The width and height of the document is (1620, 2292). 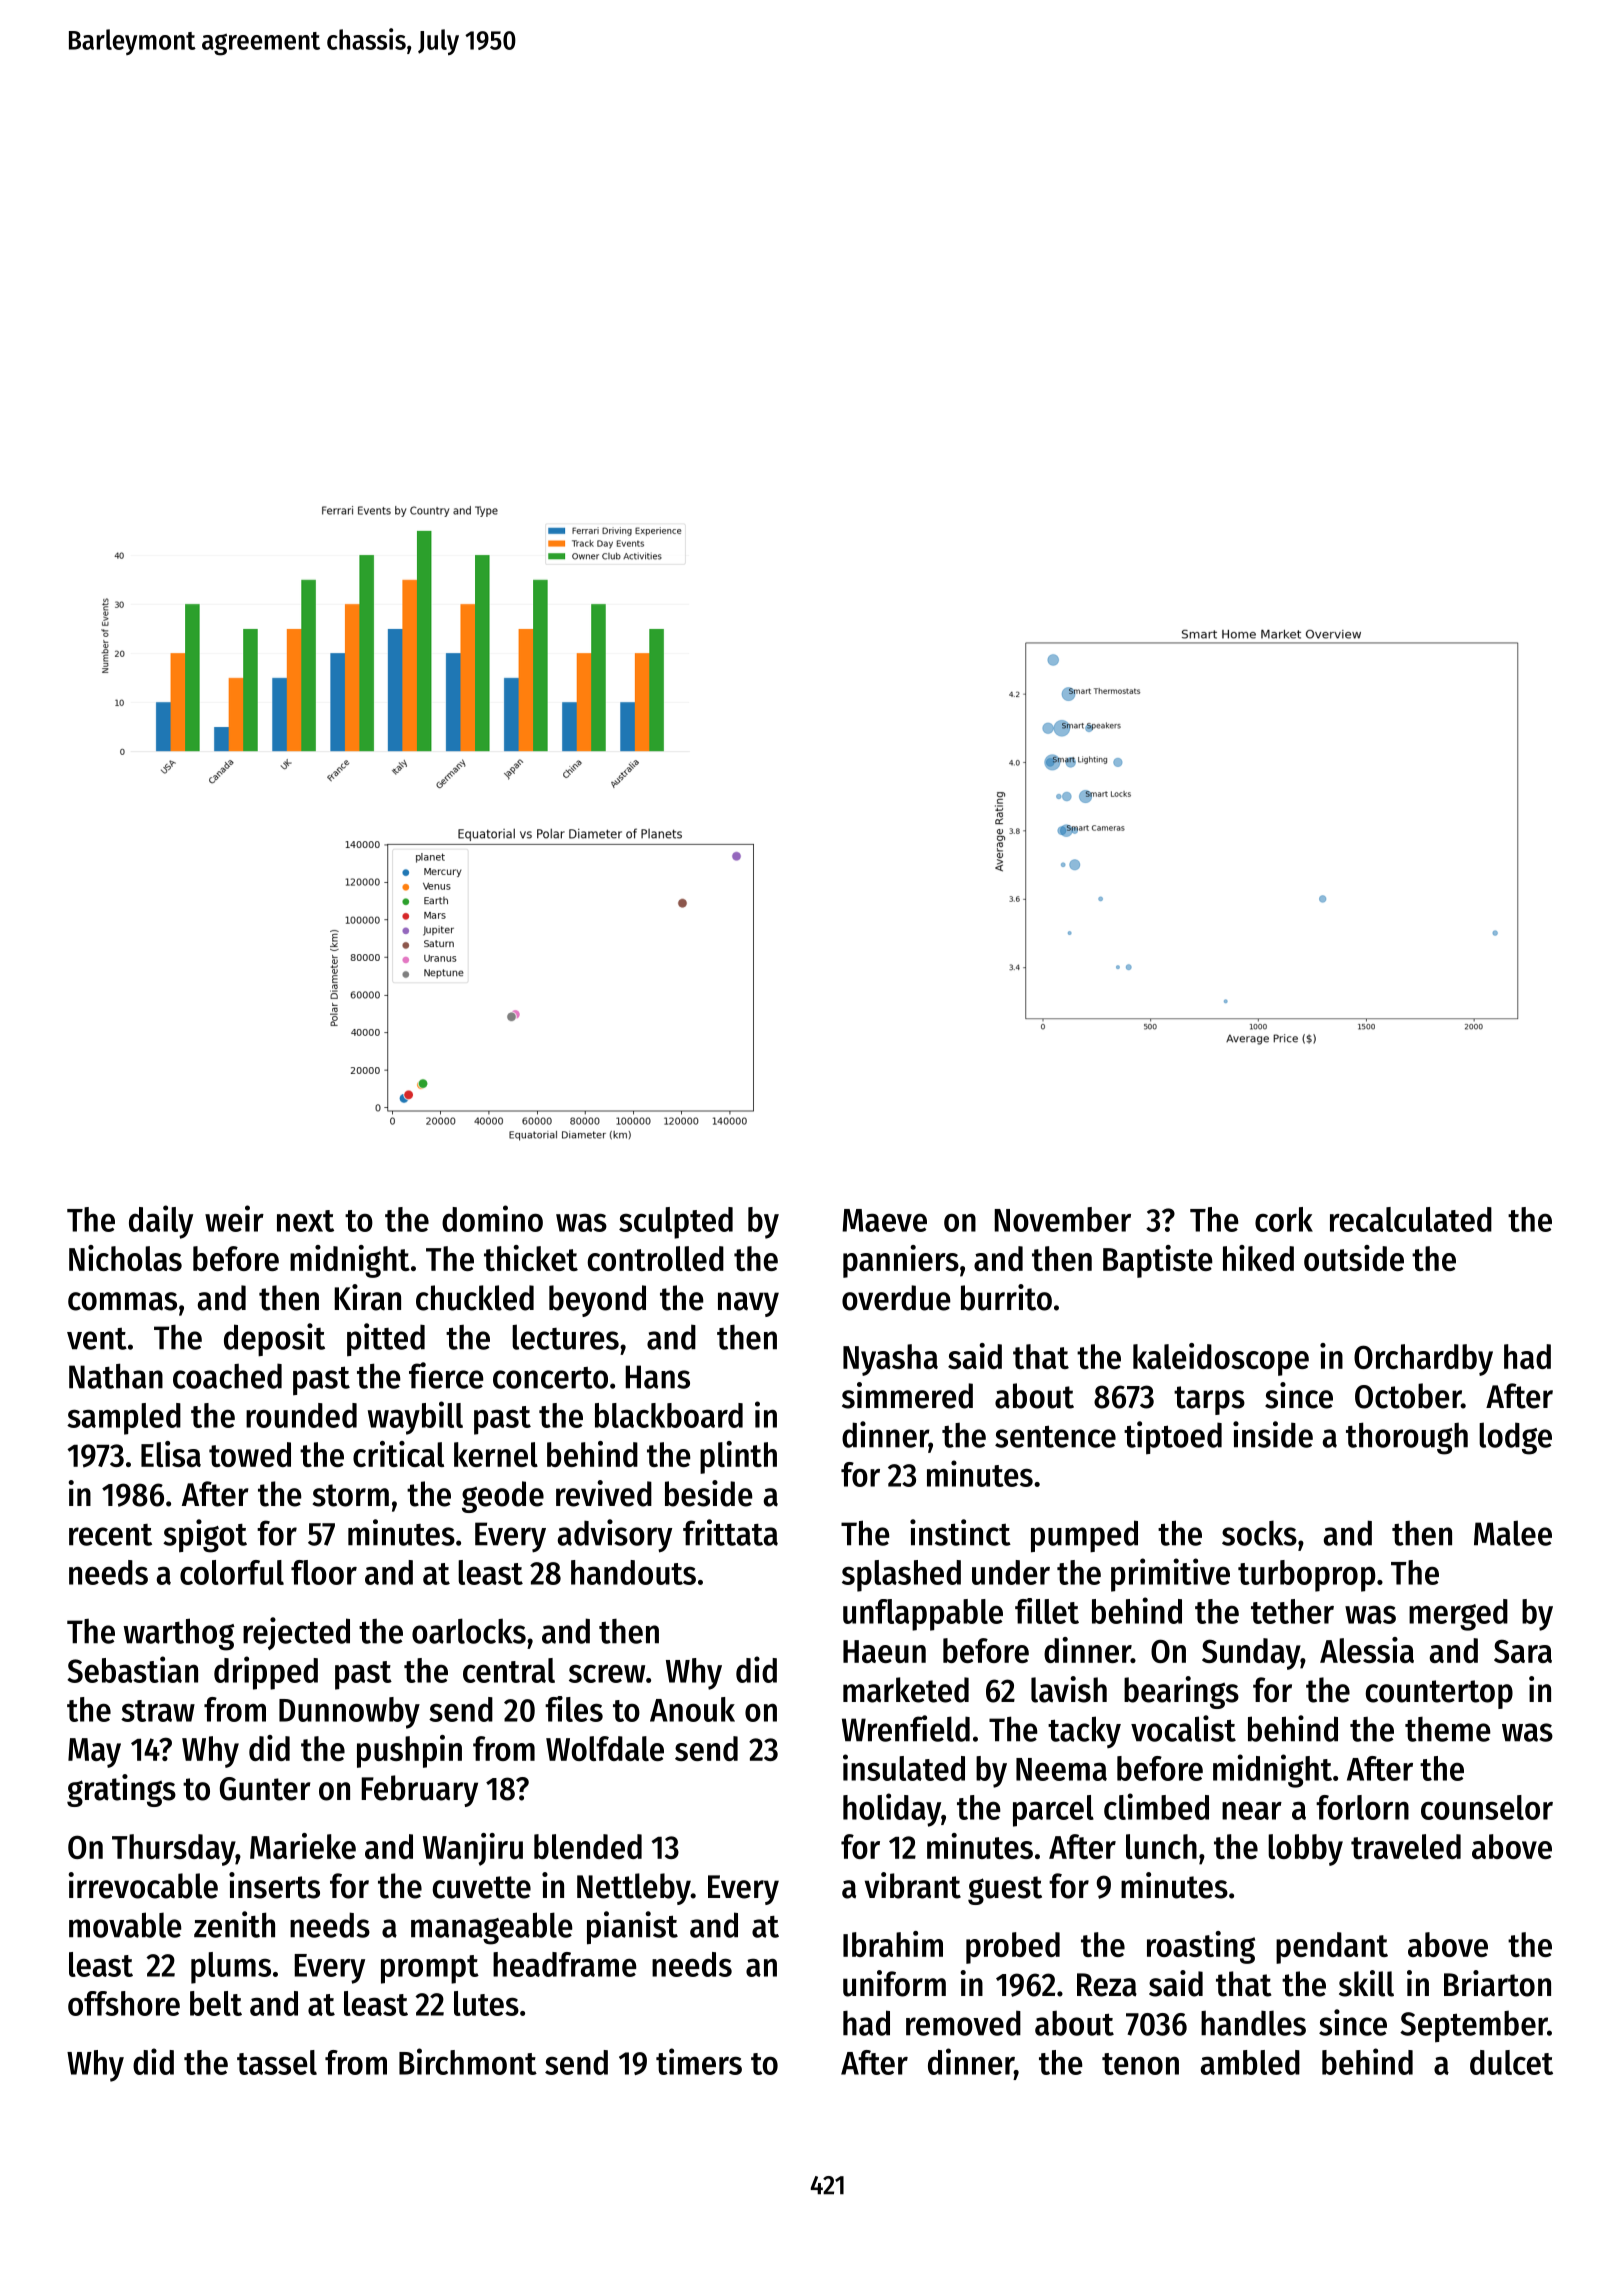 I want to click on theme, so click(x=1448, y=1729).
